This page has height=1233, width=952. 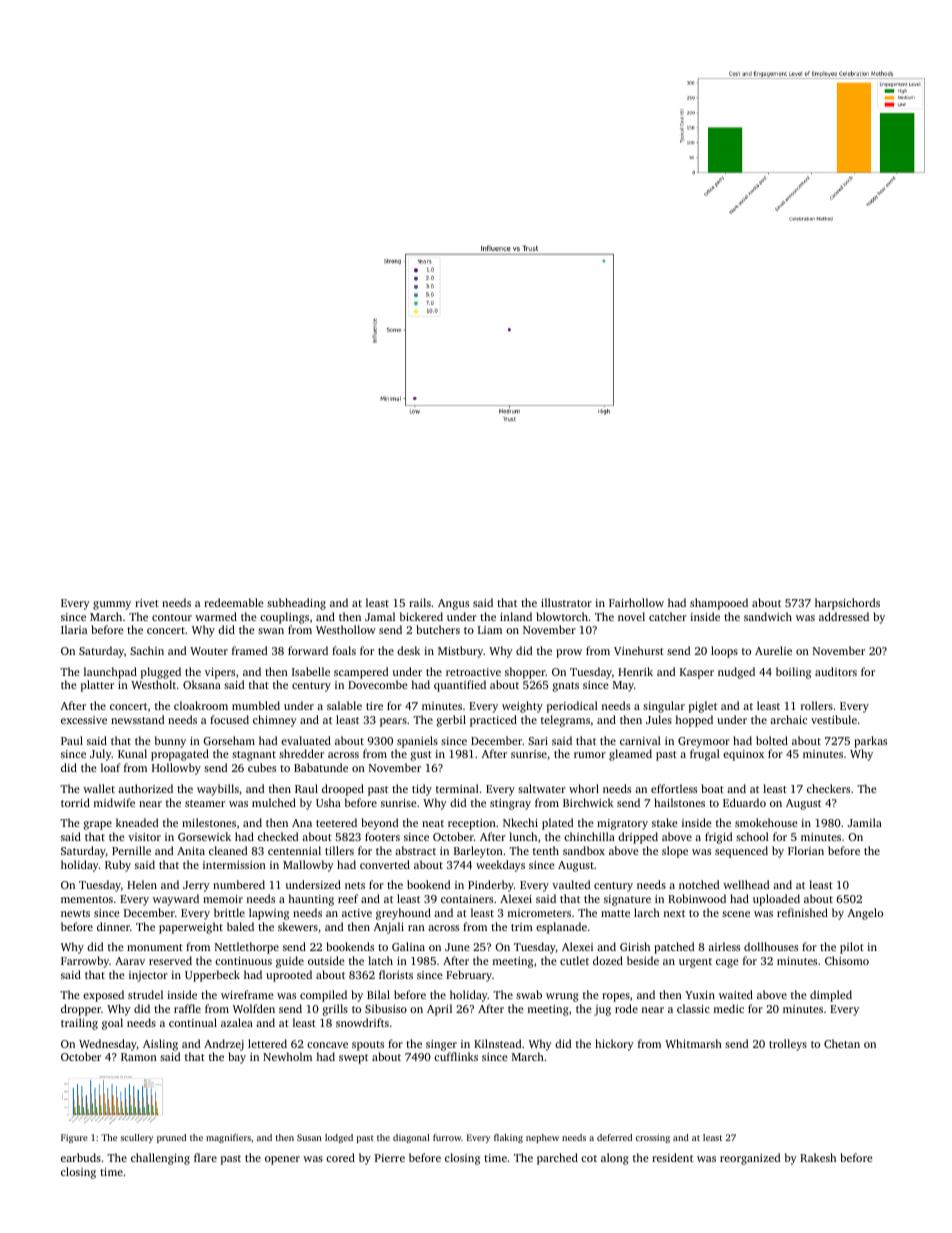 I want to click on addressed, so click(x=844, y=616).
